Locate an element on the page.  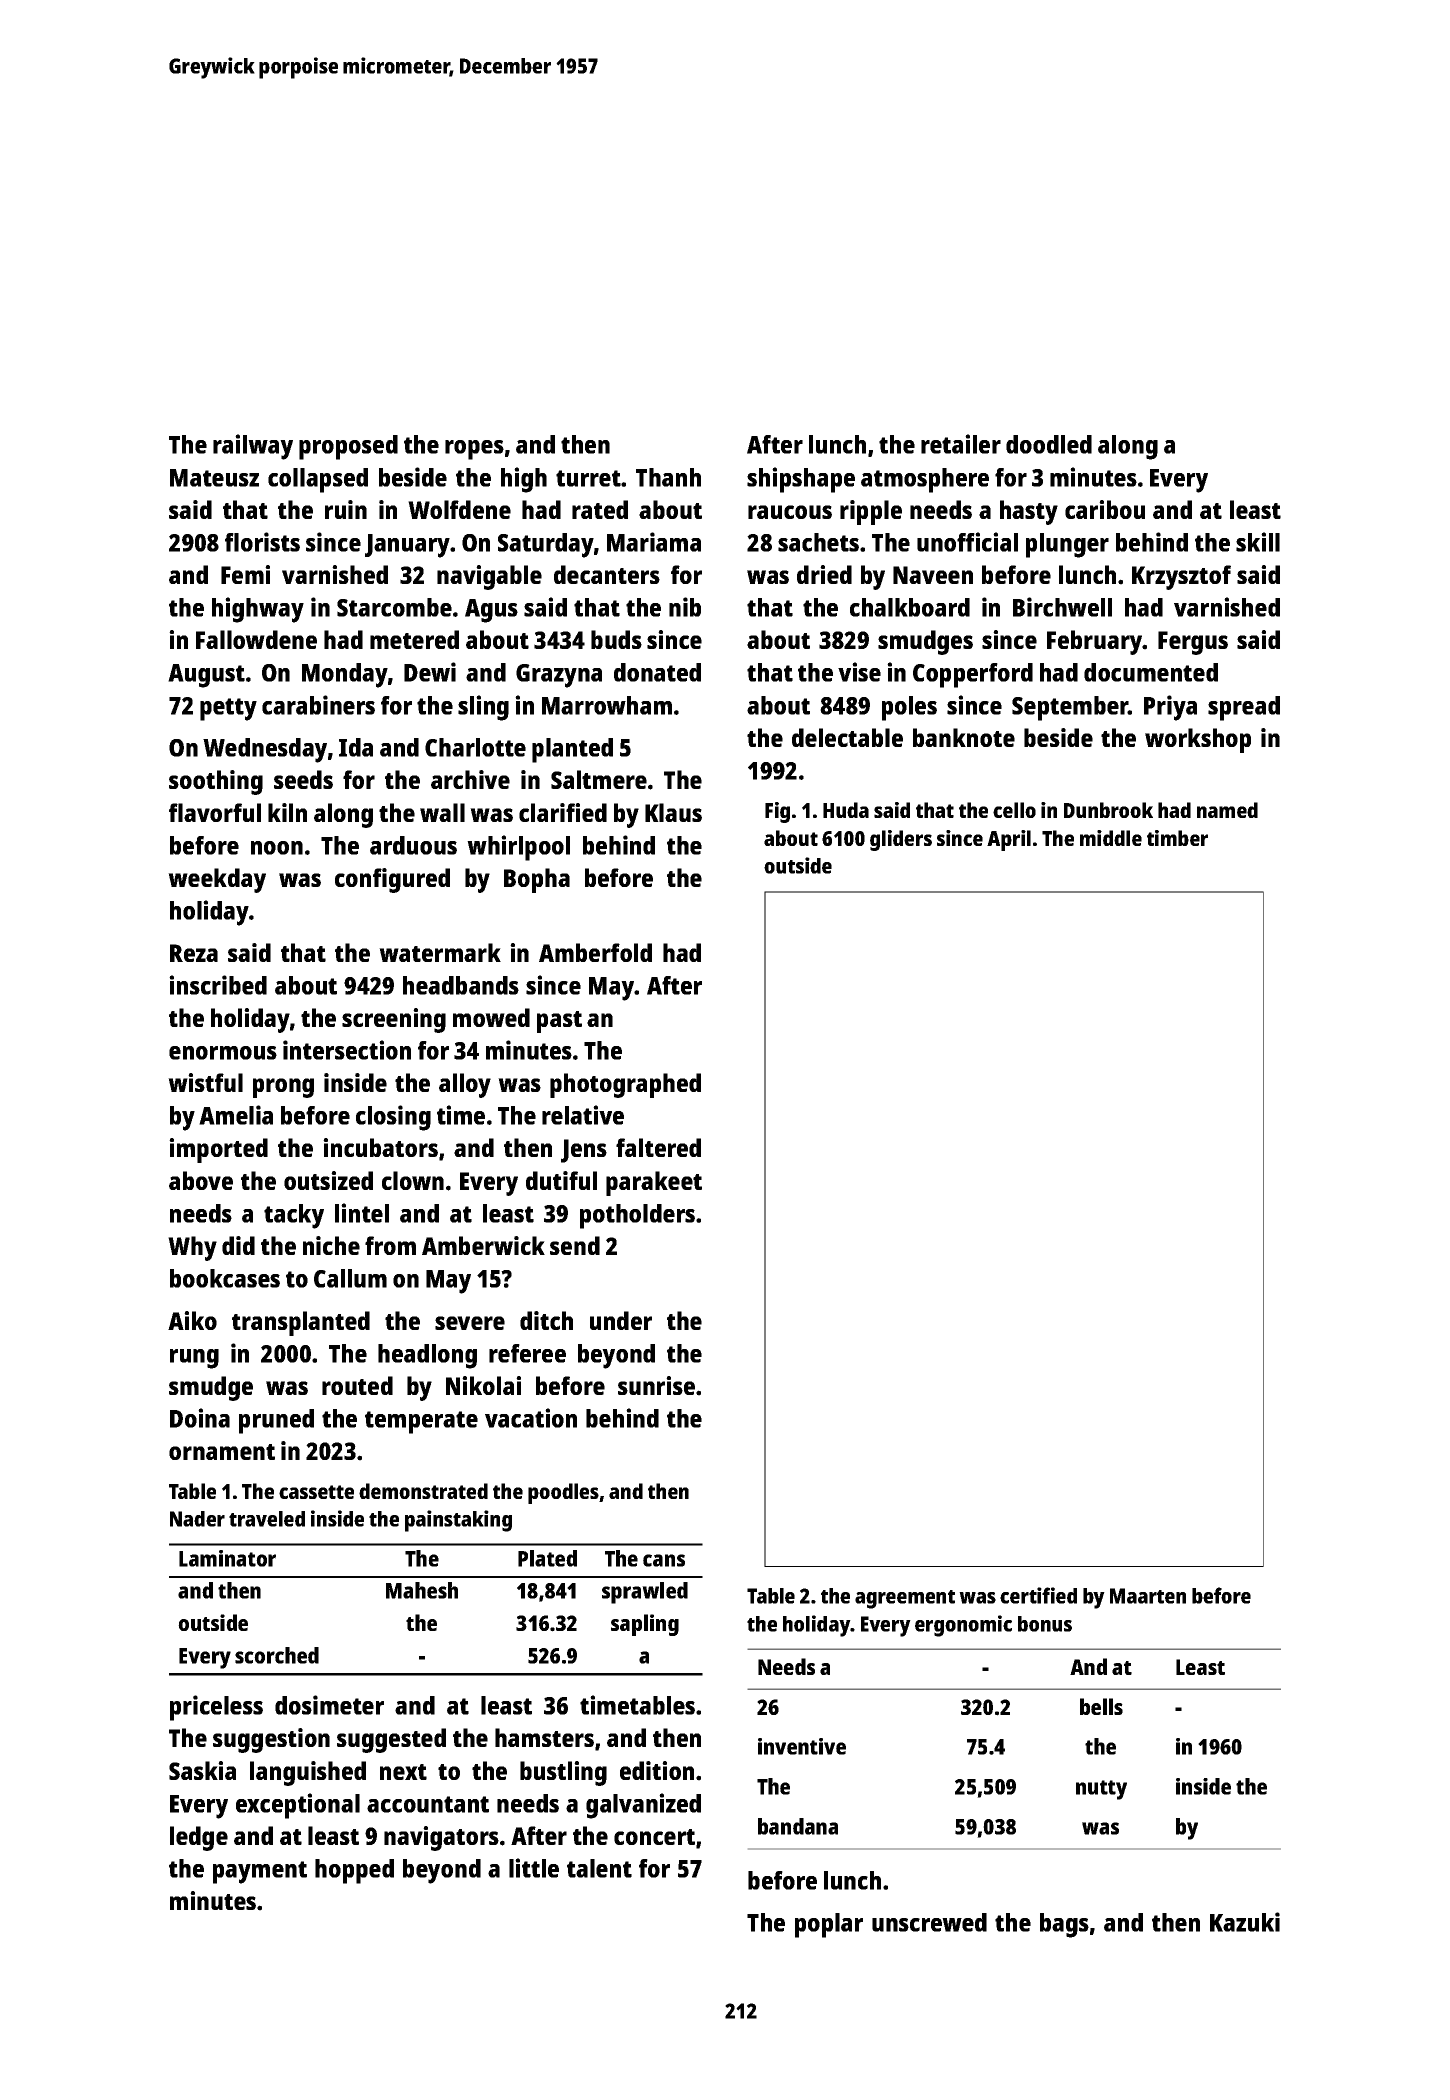
Huda is located at coordinates (846, 810).
